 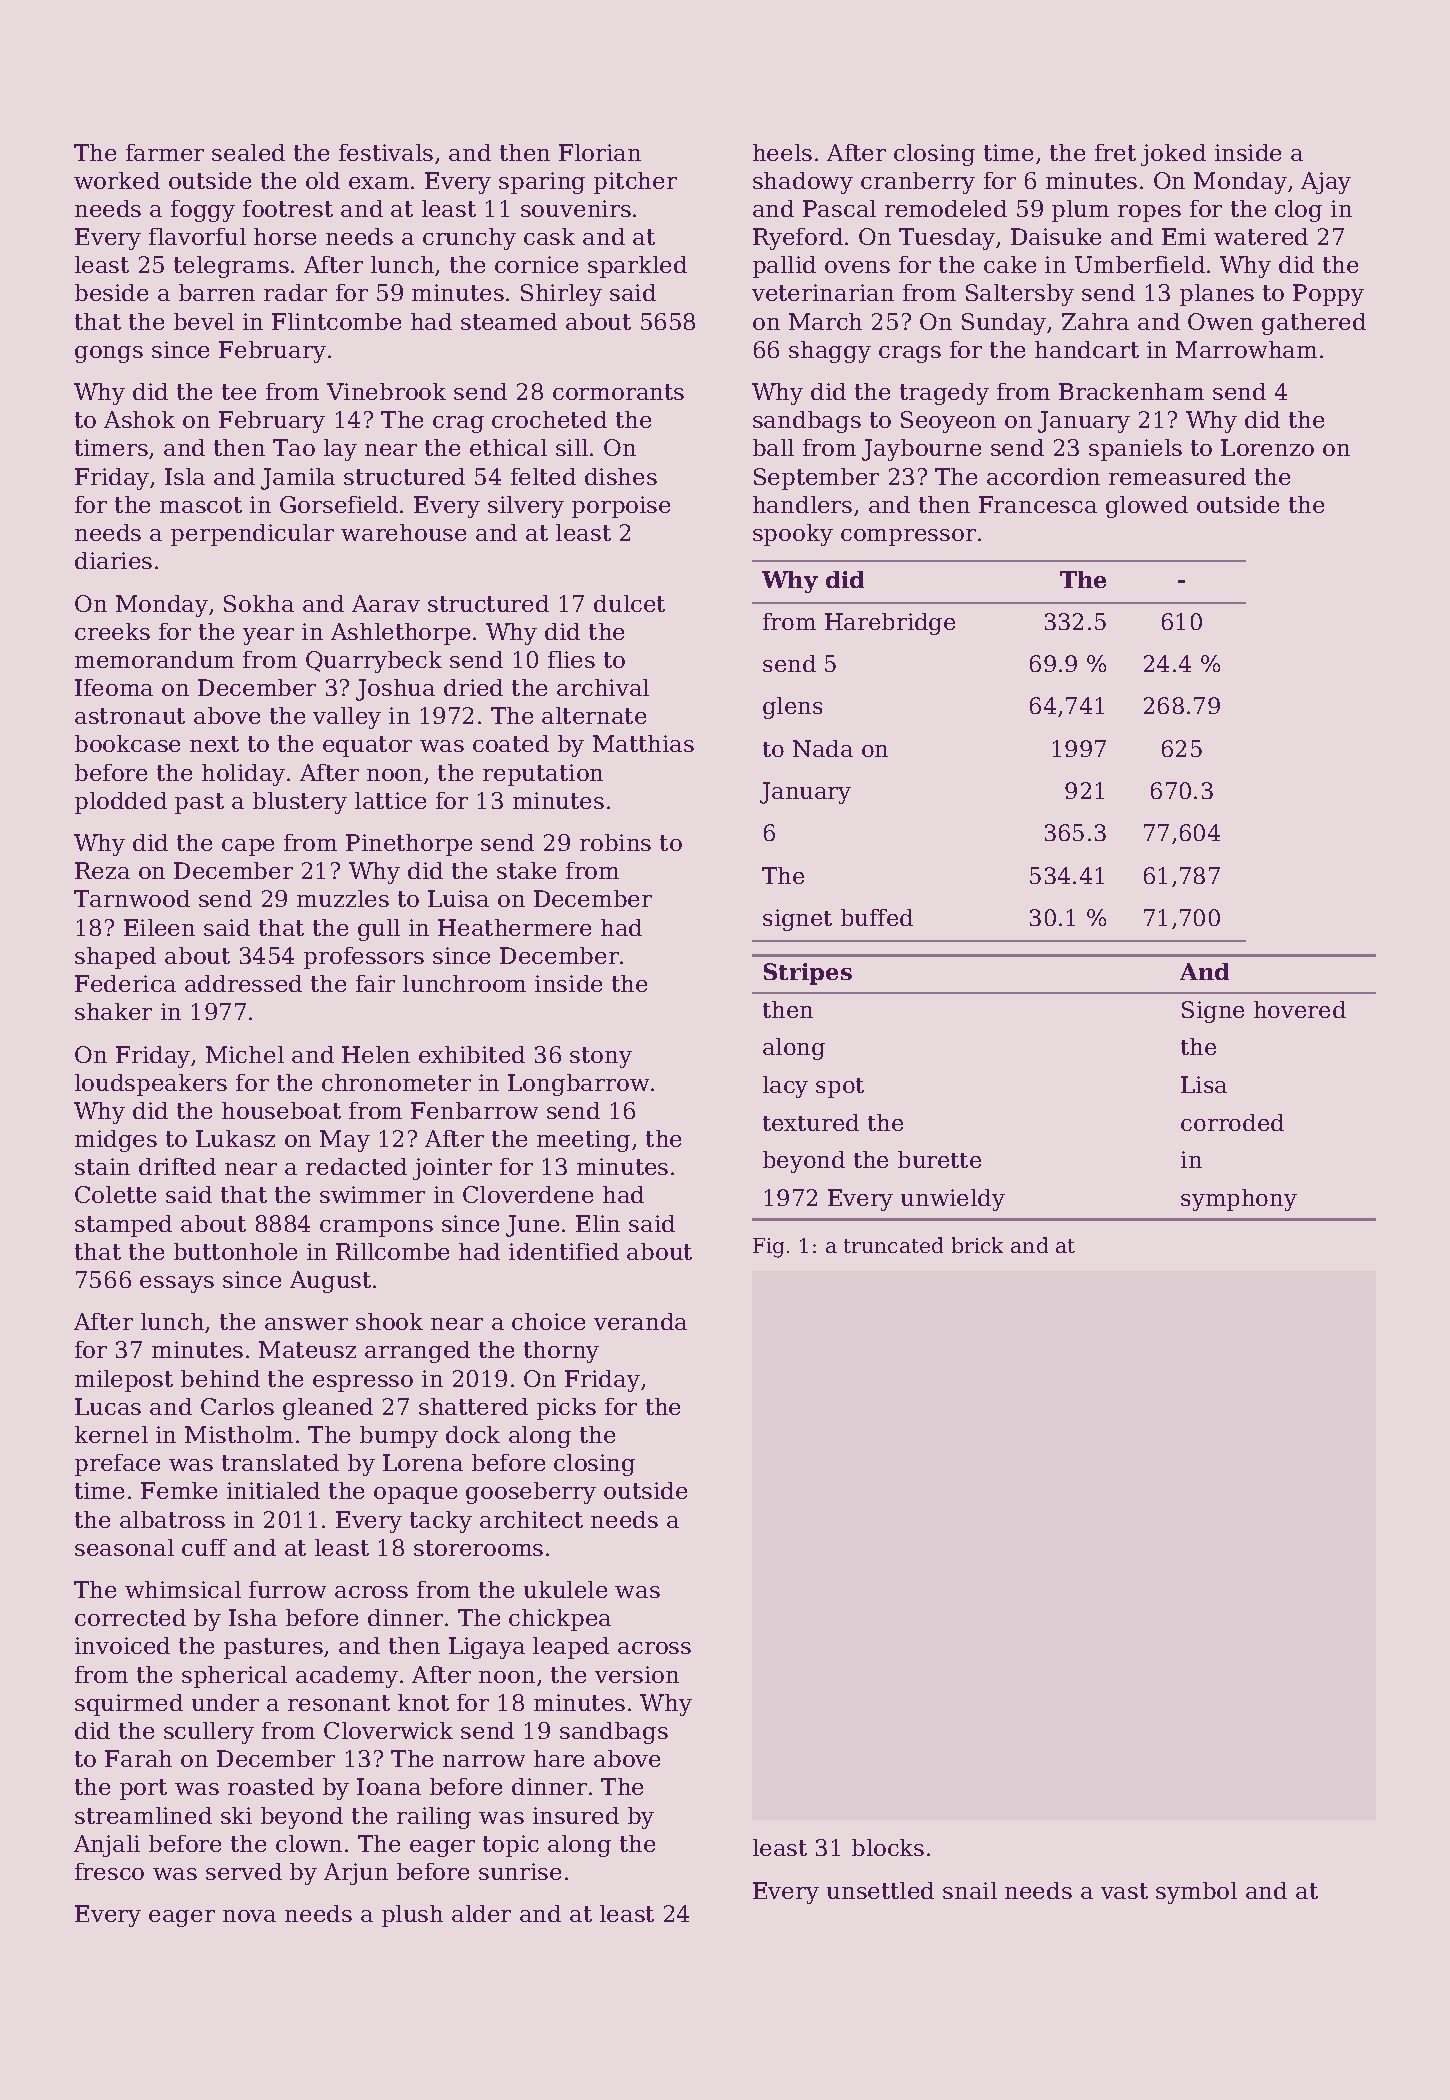 I want to click on snail, so click(x=970, y=1890).
